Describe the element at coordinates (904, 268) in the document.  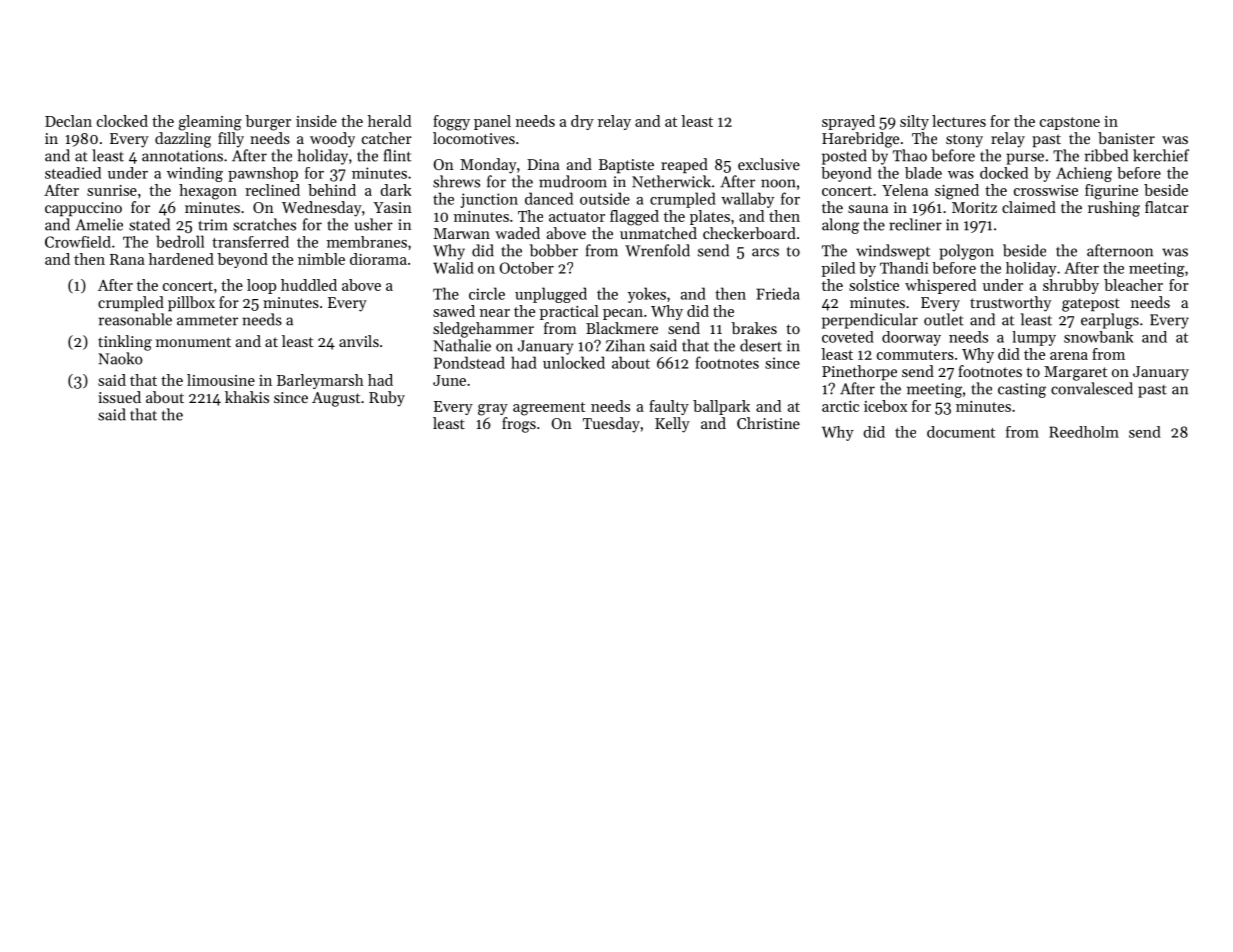
I see `Thandi` at that location.
